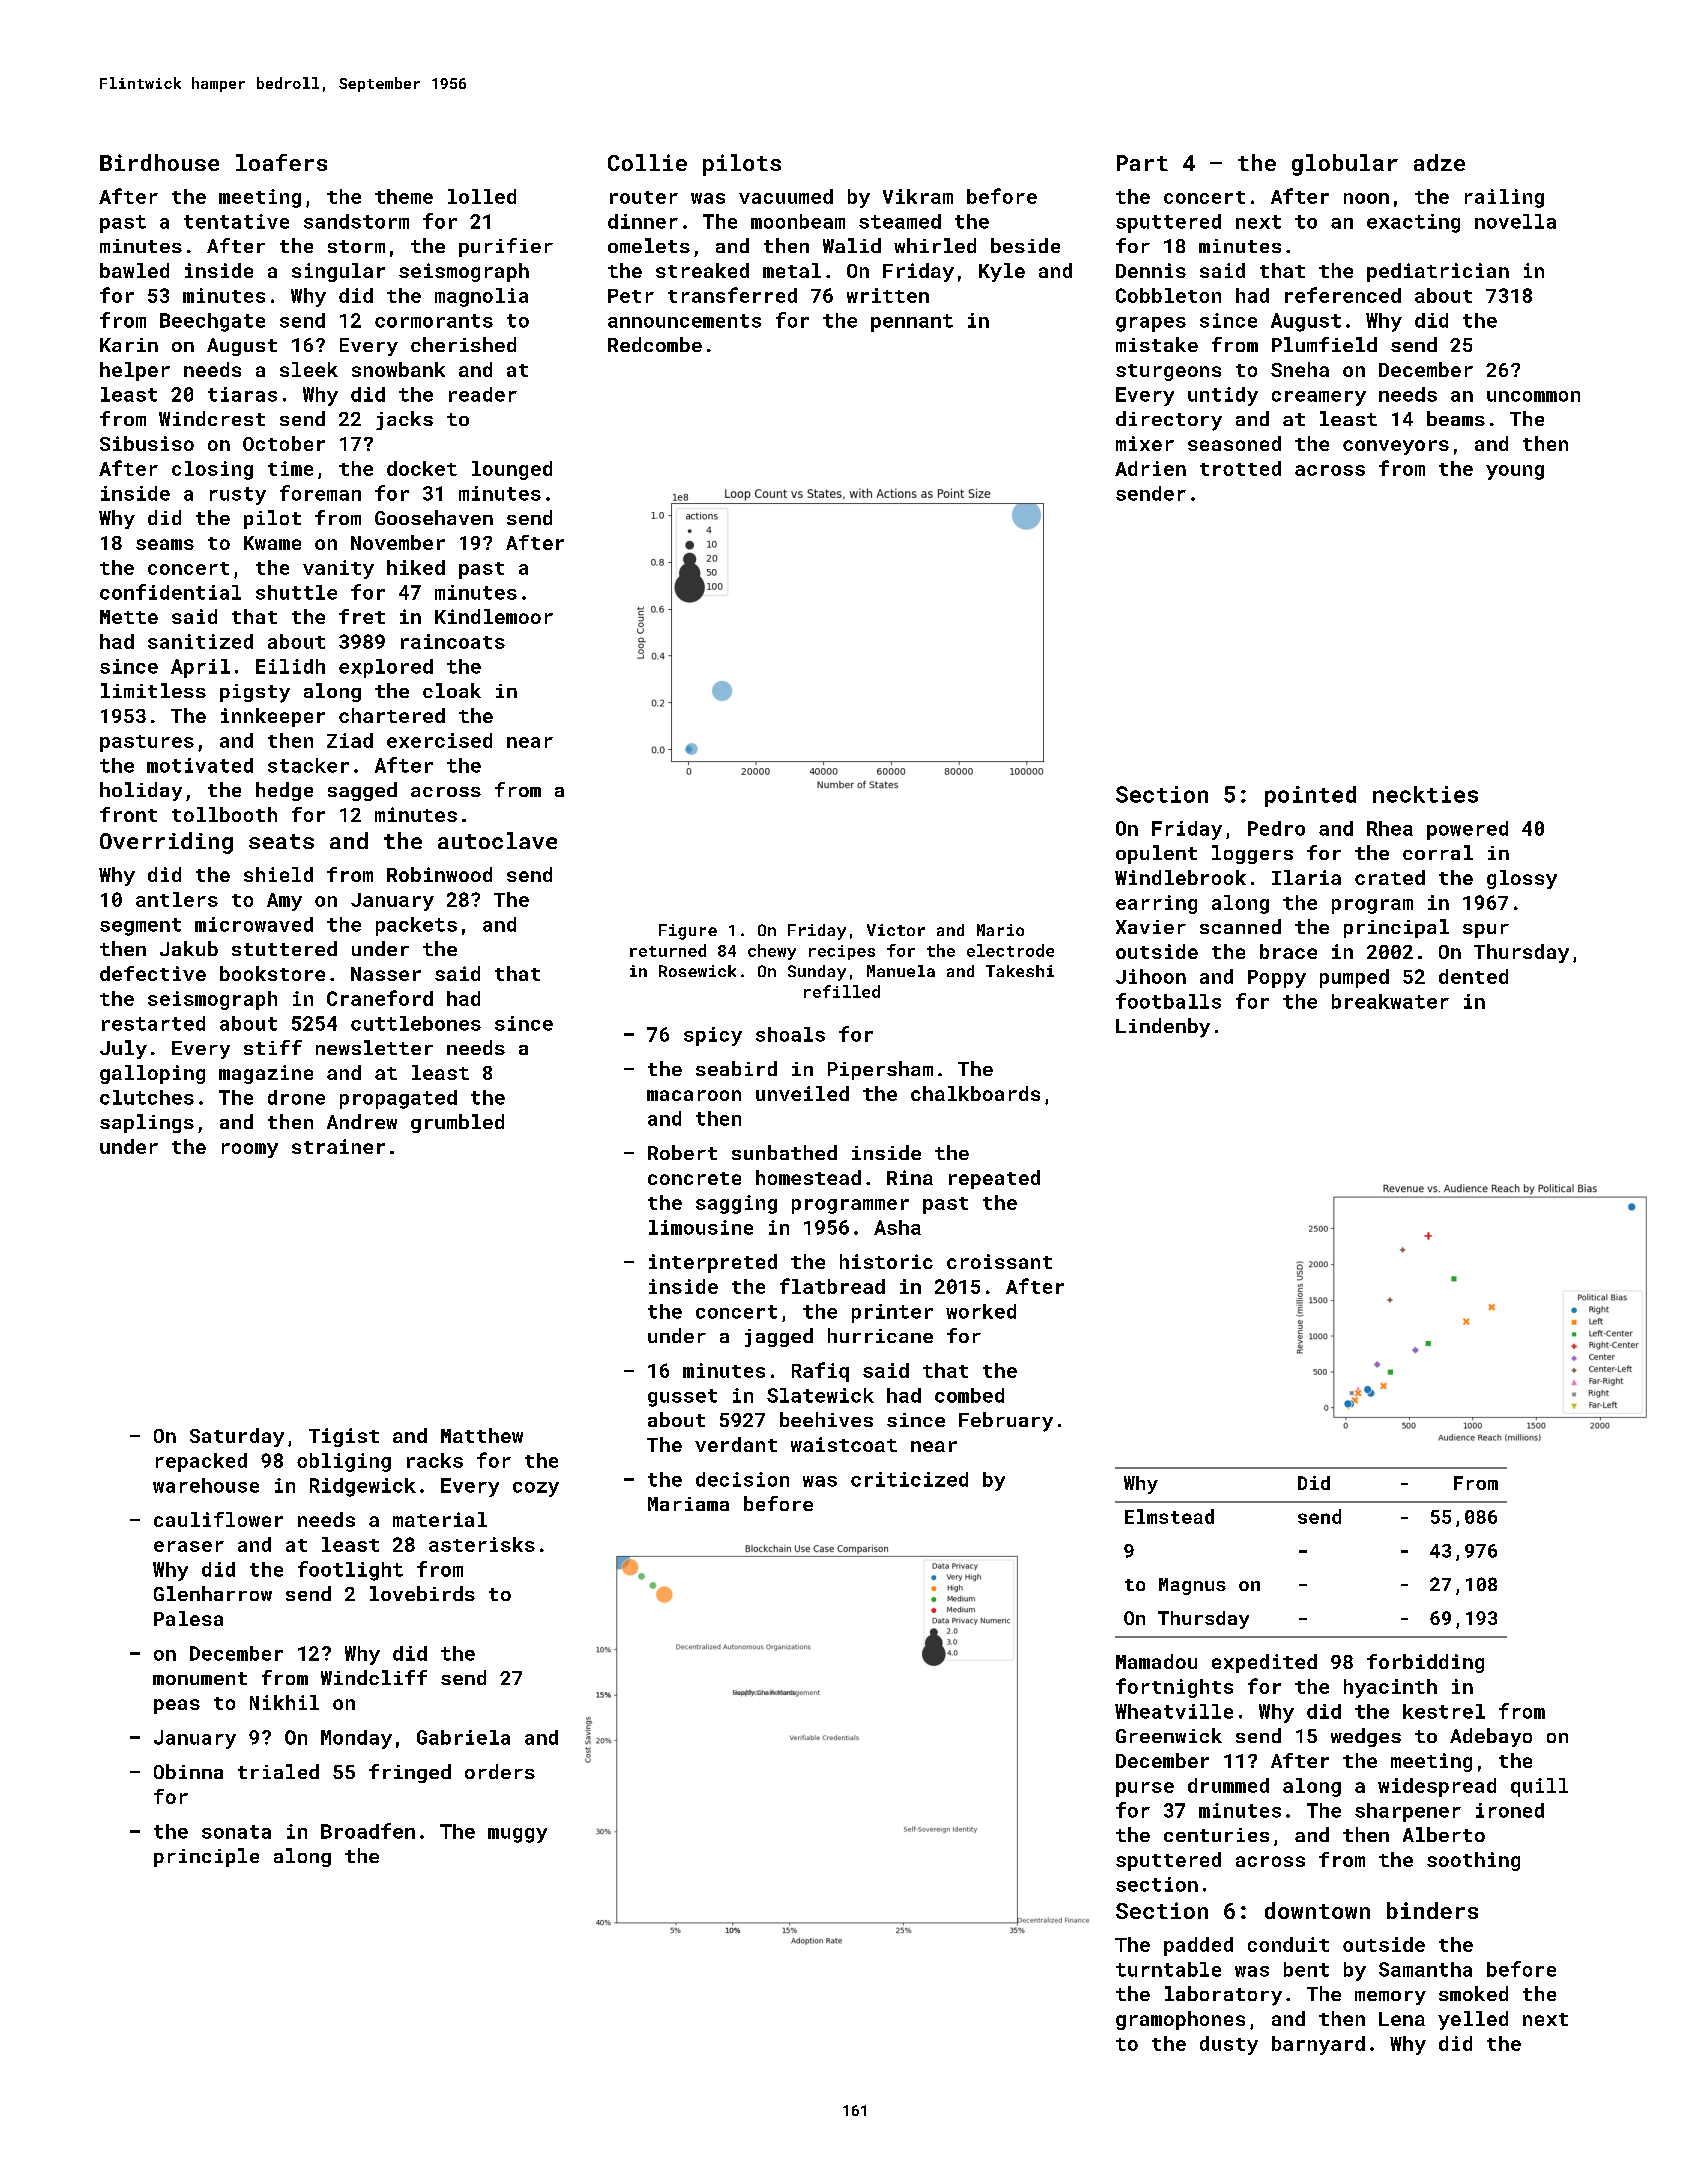 This screenshot has height=2178, width=1683. Describe the element at coordinates (1240, 468) in the screenshot. I see `trotted` at that location.
